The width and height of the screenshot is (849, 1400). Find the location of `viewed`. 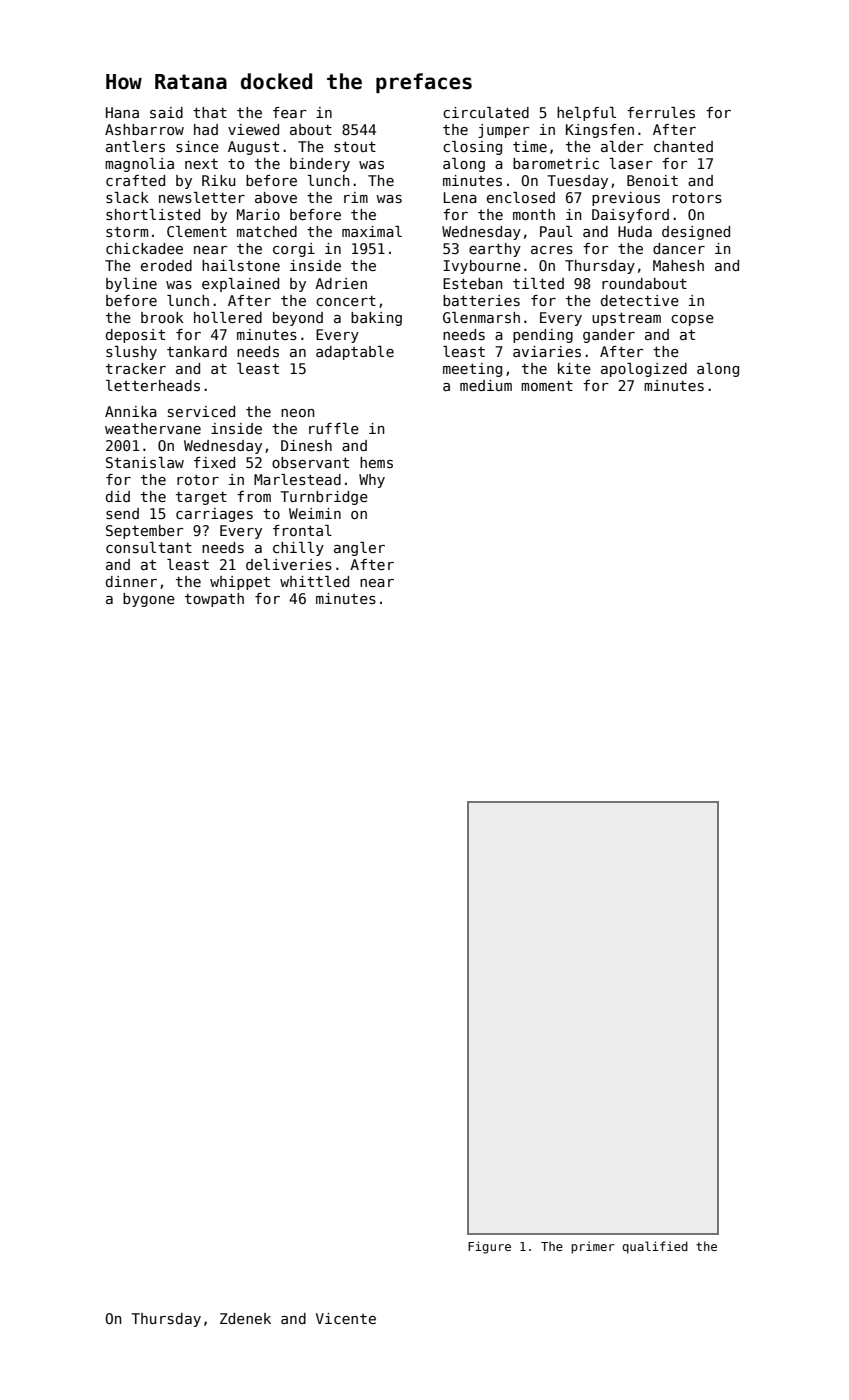

viewed is located at coordinates (253, 129).
